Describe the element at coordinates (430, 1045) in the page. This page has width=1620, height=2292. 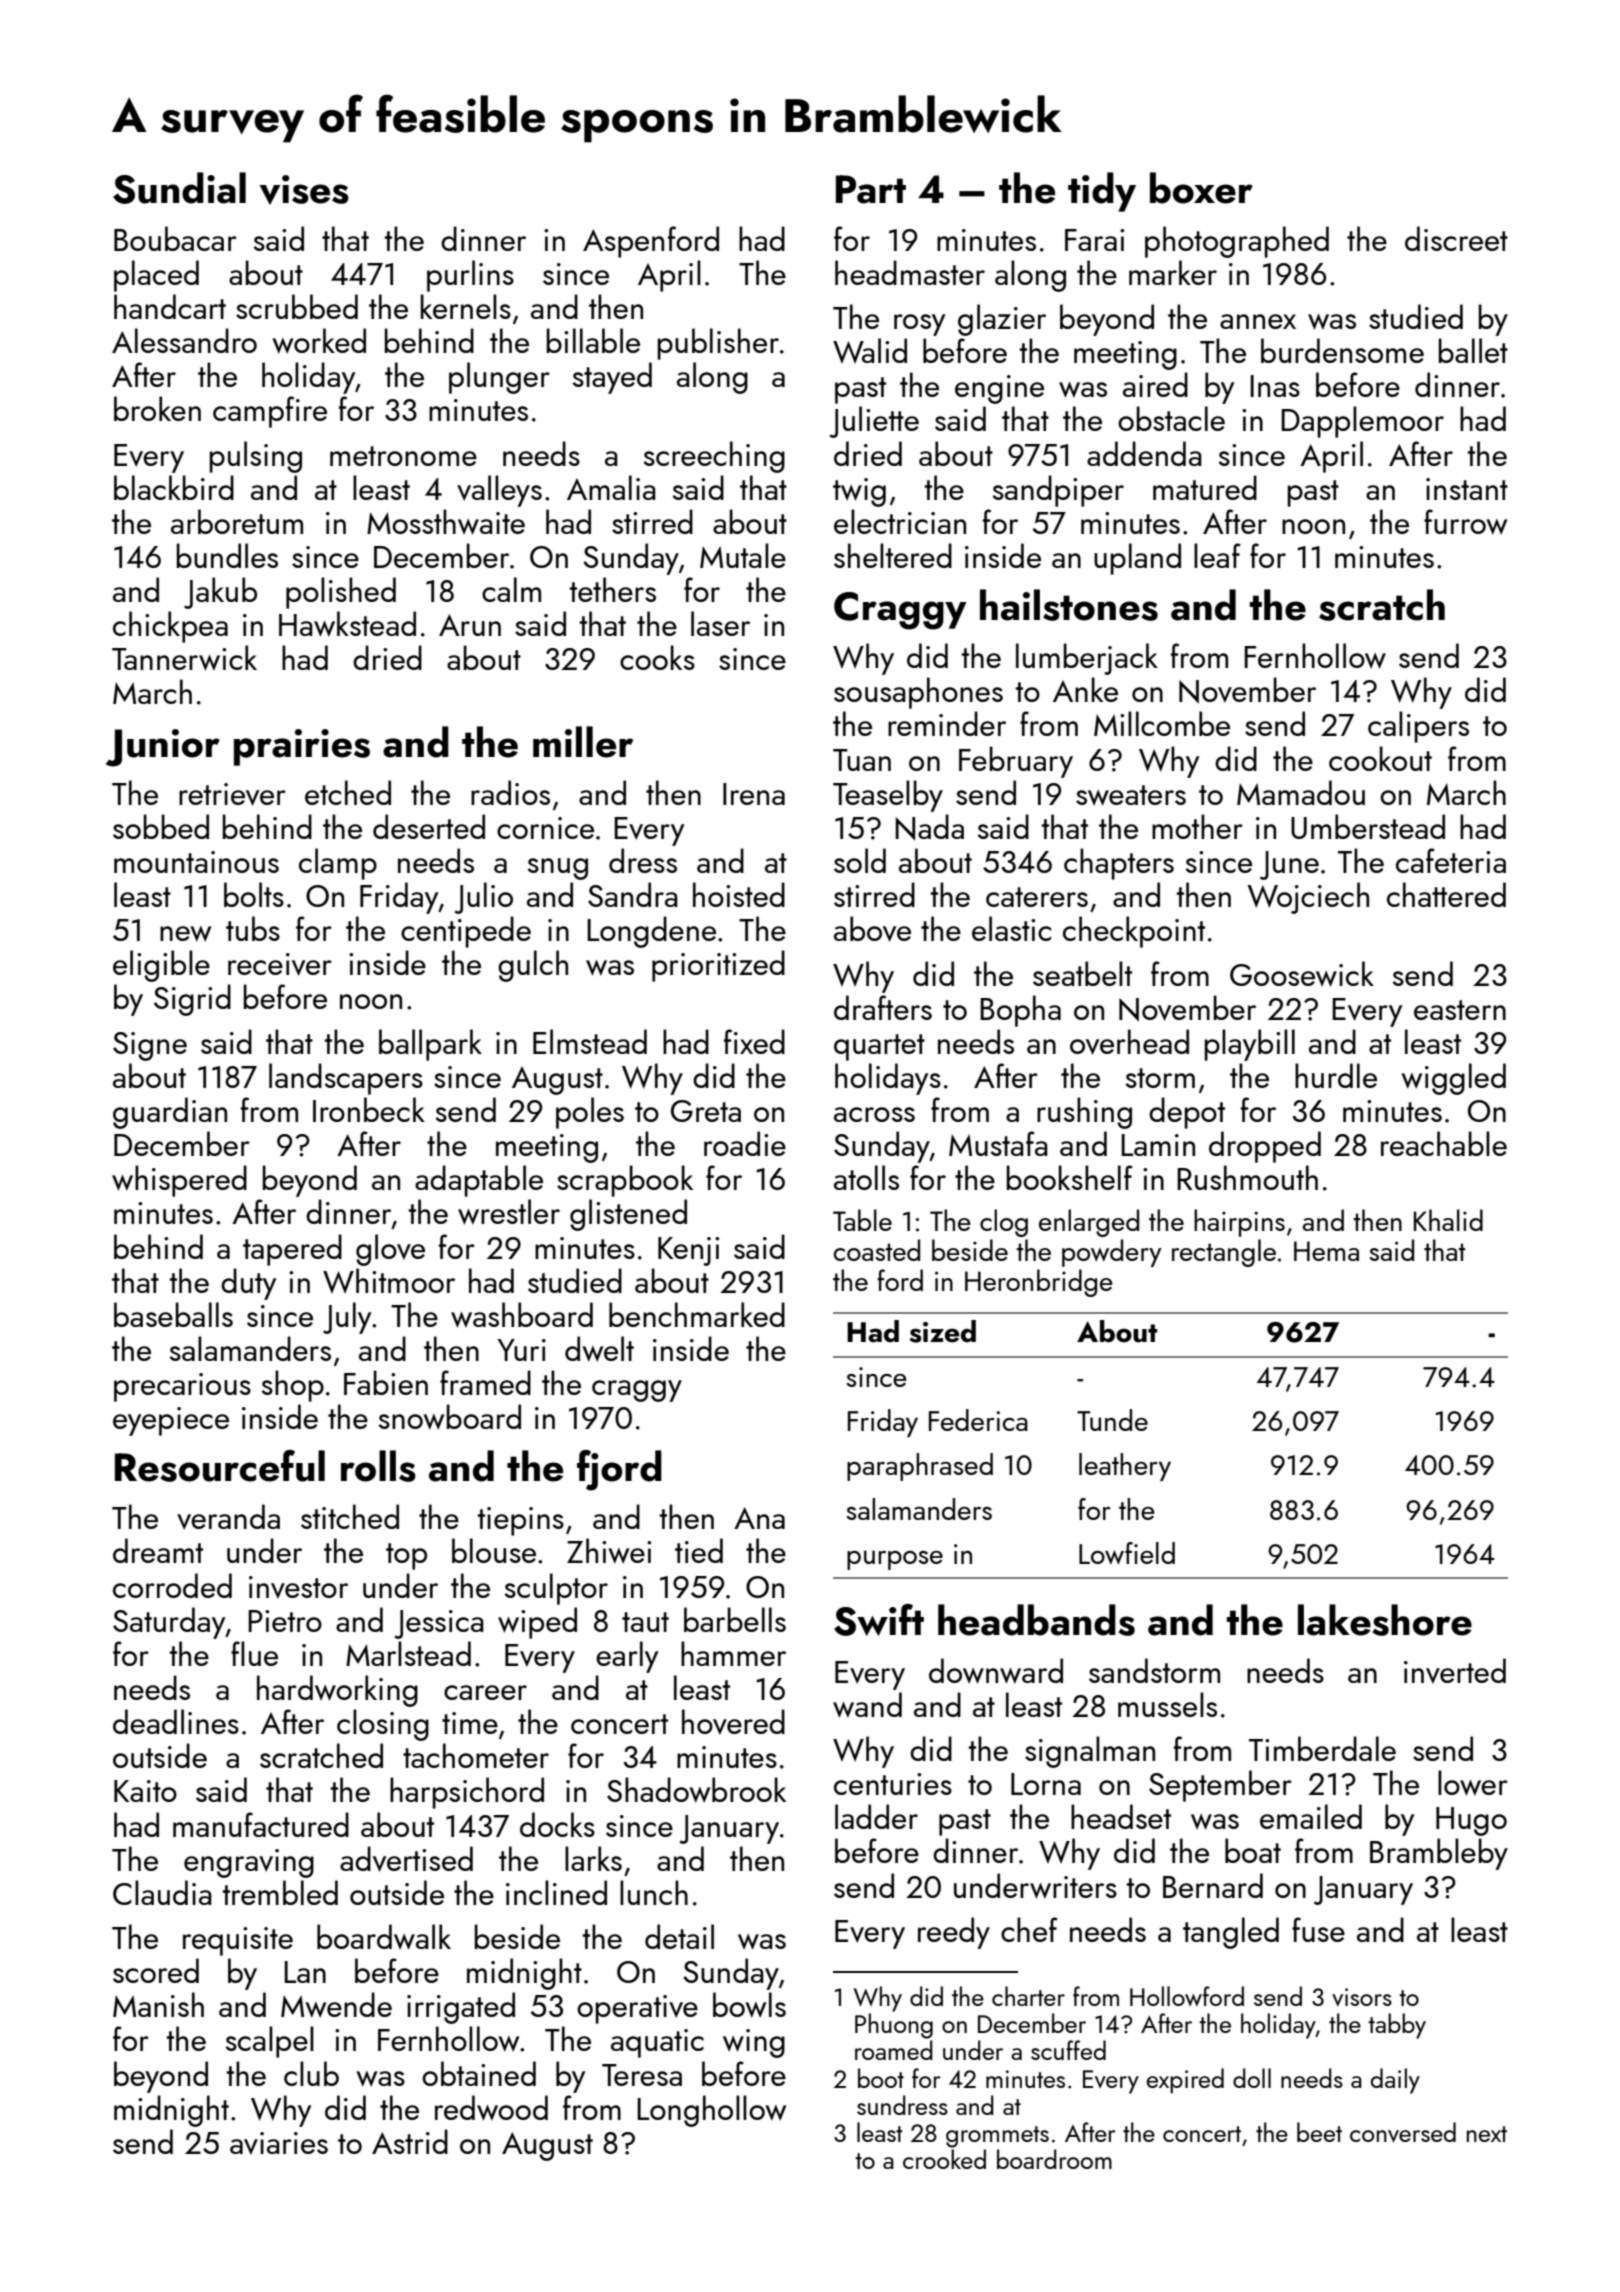
I see `ballpark` at that location.
